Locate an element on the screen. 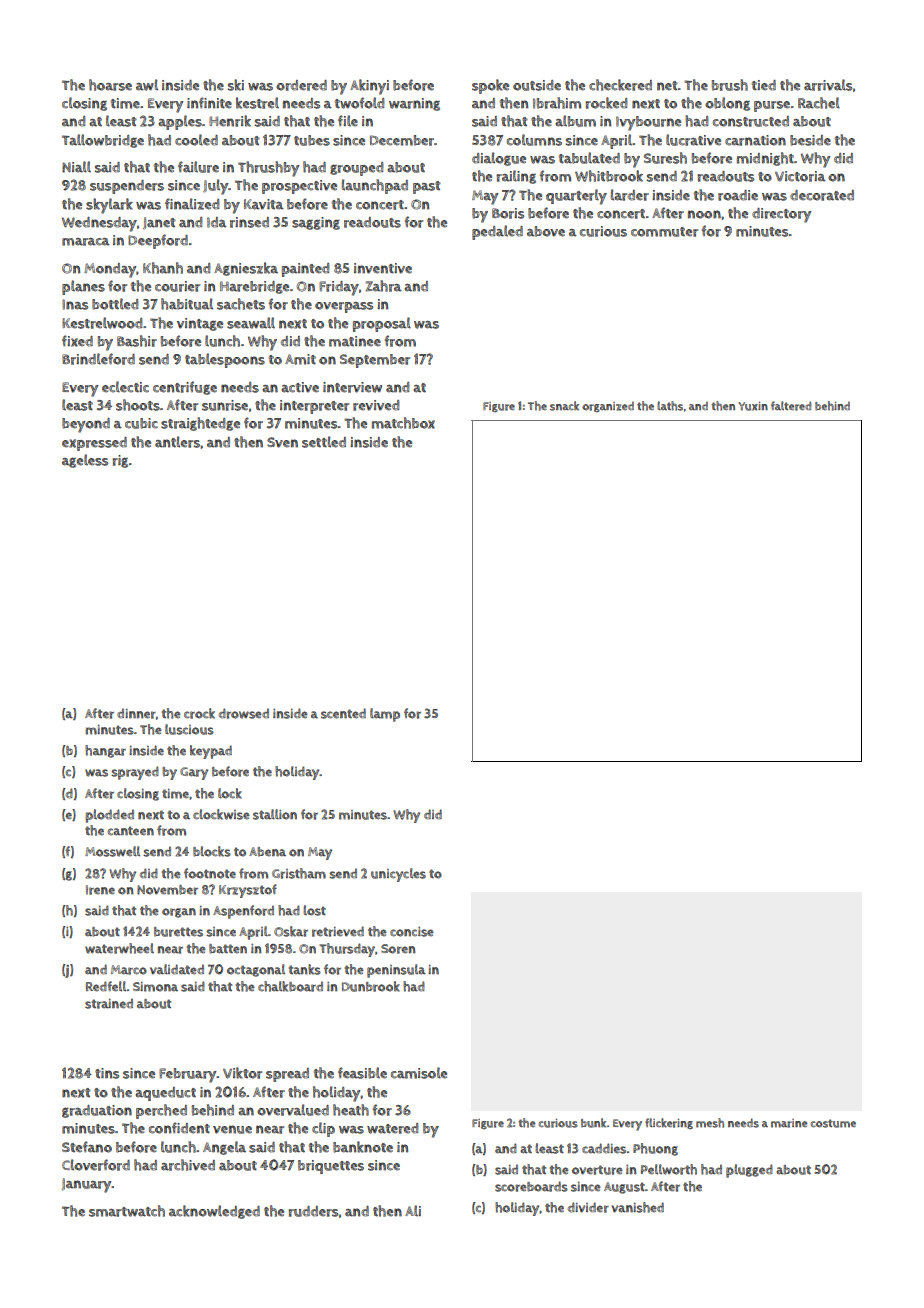 The width and height of the screenshot is (924, 1308). acknowledged is located at coordinates (214, 1212).
